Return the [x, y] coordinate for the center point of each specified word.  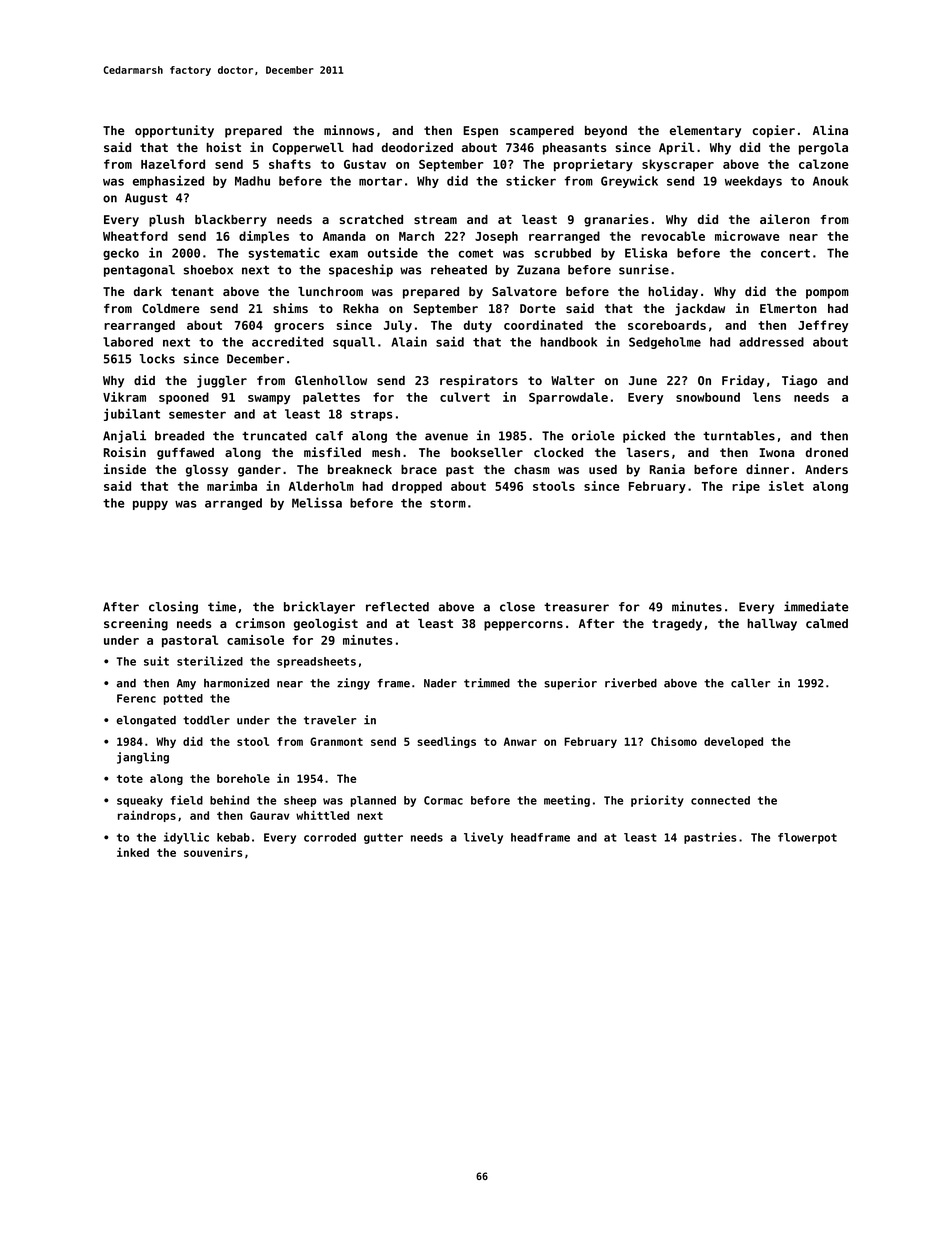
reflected [397, 607]
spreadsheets [316, 662]
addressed [771, 342]
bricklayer [319, 607]
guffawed [185, 454]
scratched [371, 219]
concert [785, 253]
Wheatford [135, 236]
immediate [816, 606]
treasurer [576, 607]
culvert [465, 397]
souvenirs [213, 852]
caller [750, 683]
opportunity [174, 131]
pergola [823, 149]
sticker [531, 180]
